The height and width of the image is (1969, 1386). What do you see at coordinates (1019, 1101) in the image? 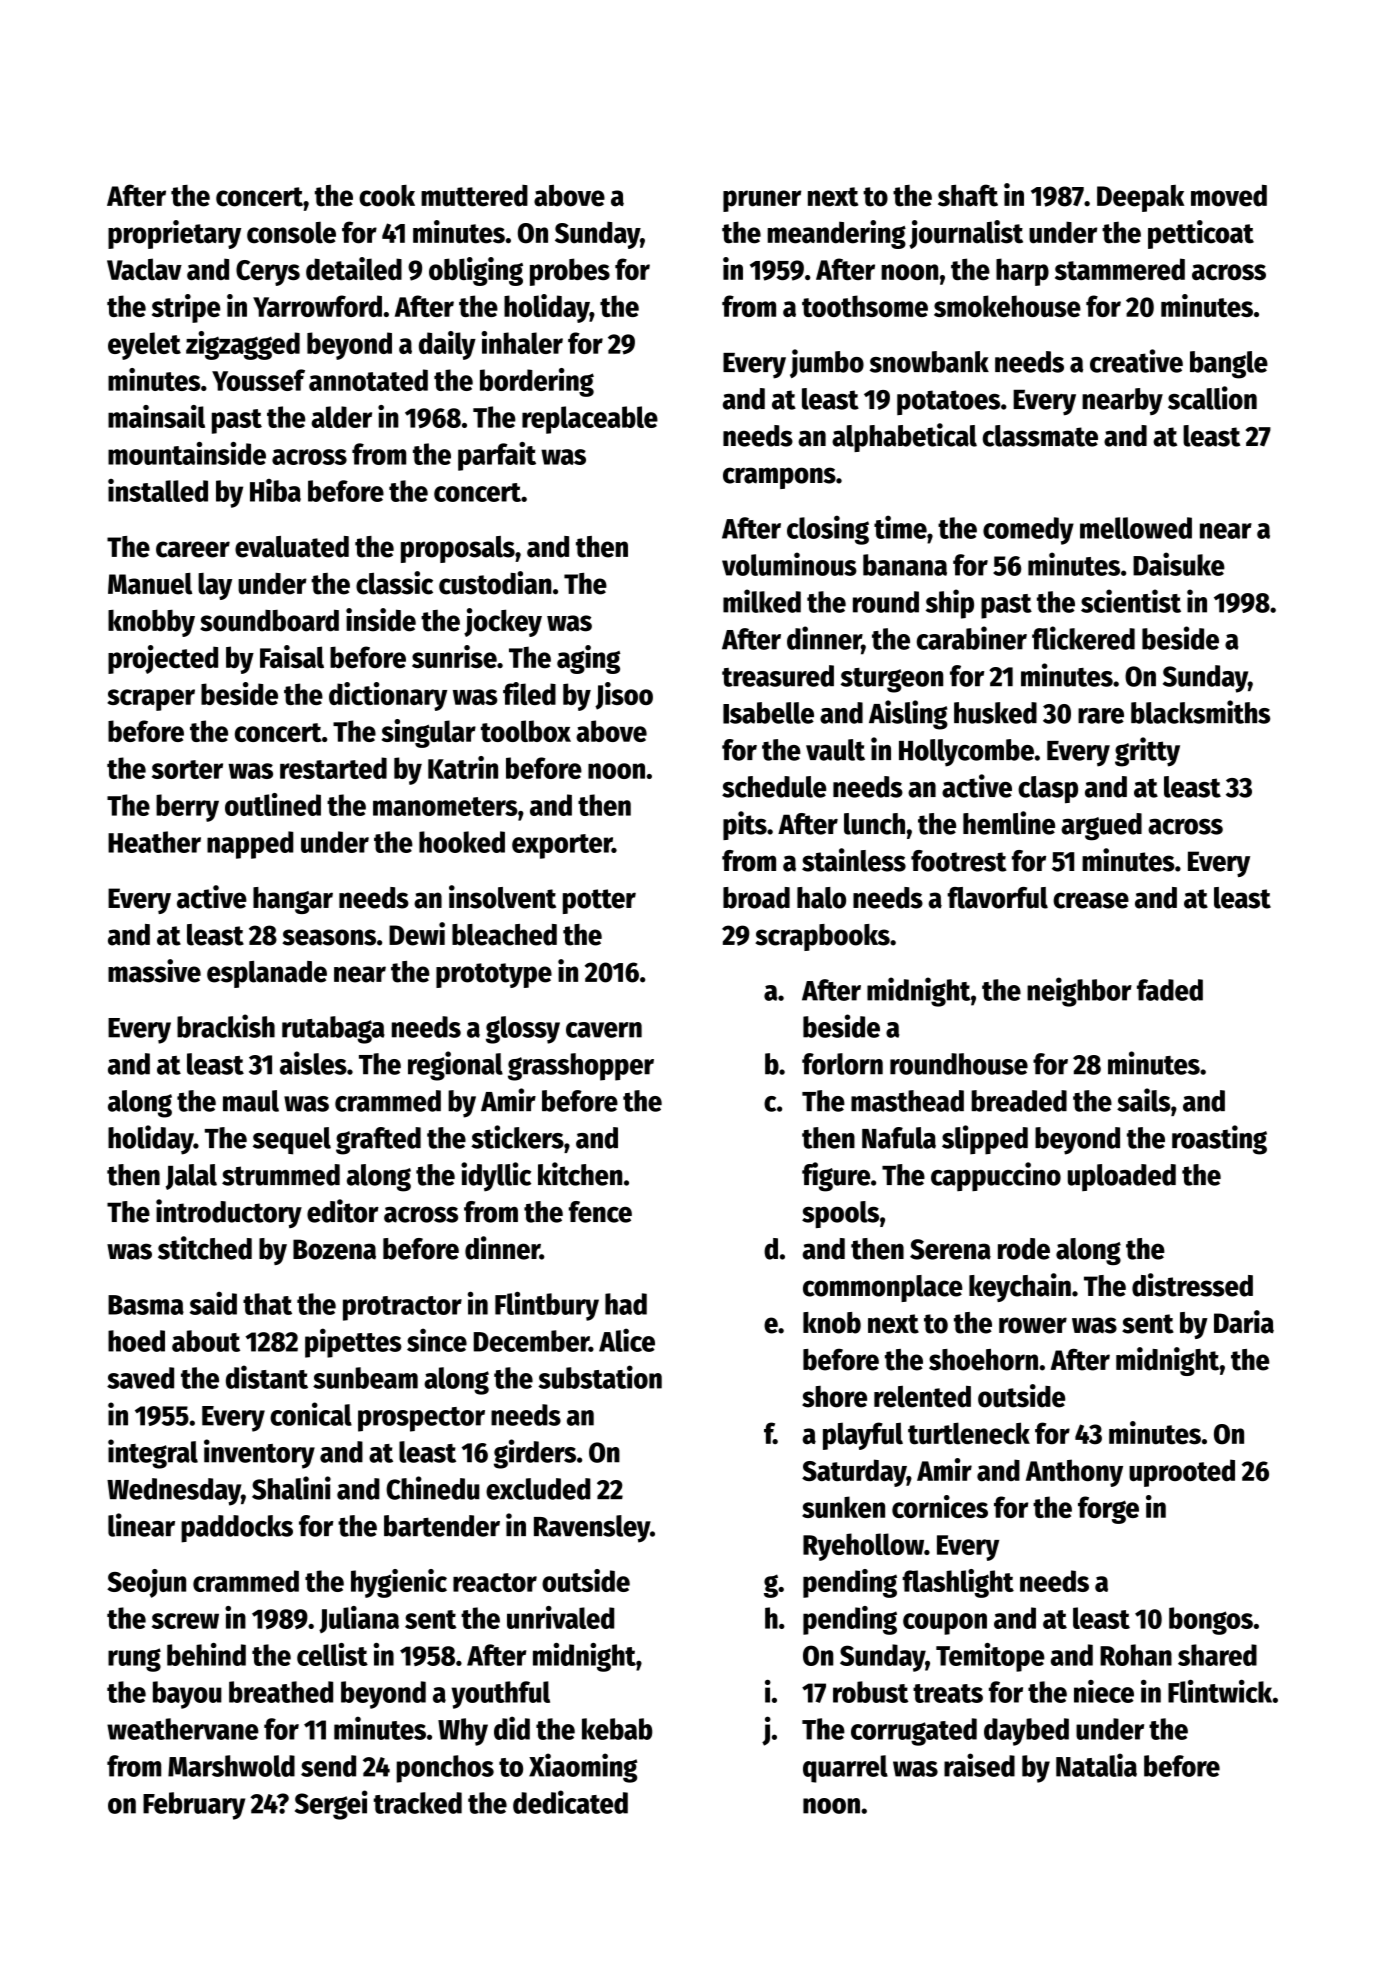
I see `breaded` at bounding box center [1019, 1101].
